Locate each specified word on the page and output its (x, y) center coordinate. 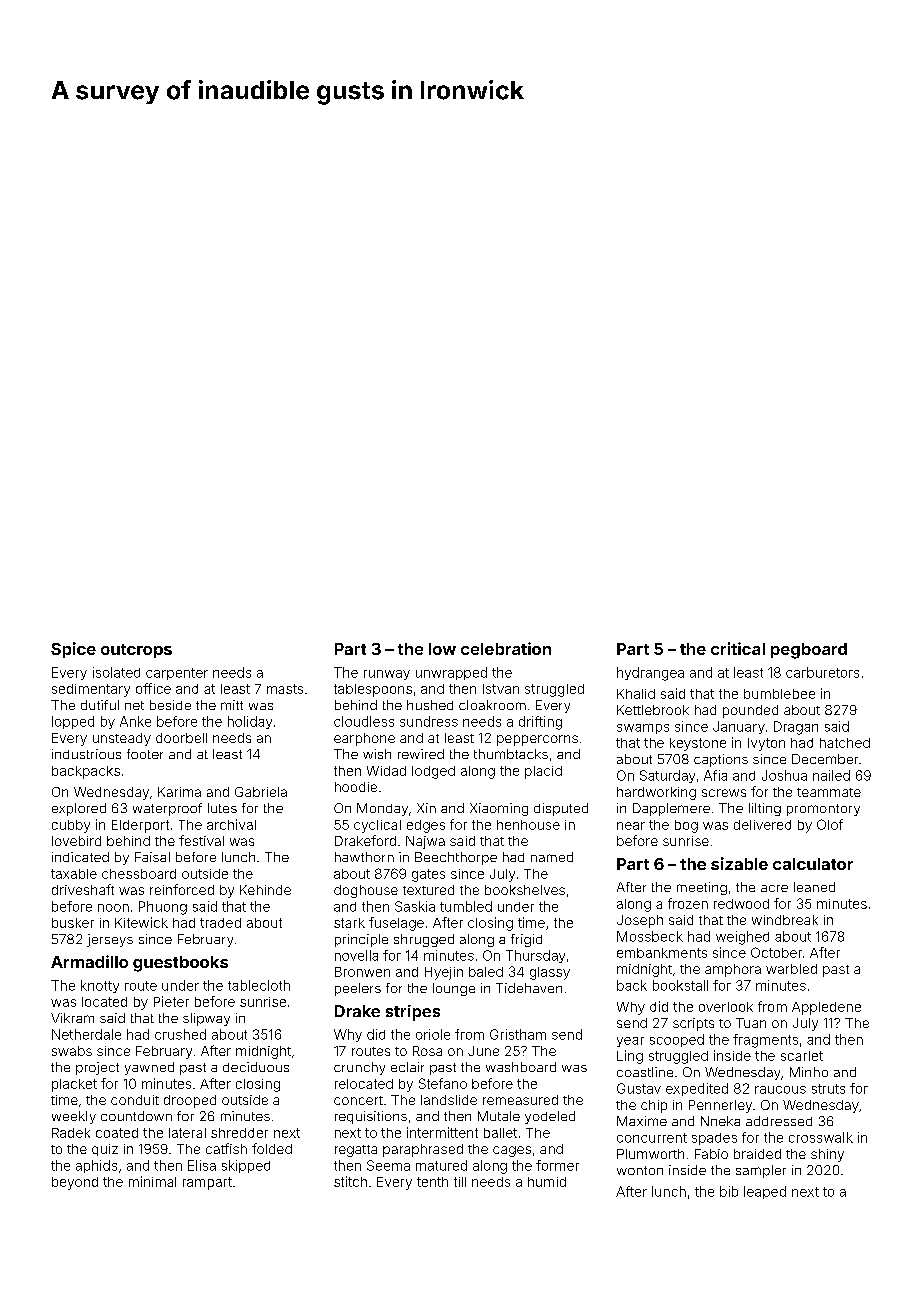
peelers (358, 989)
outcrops (136, 651)
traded (220, 923)
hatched (845, 743)
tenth (432, 1182)
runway (387, 675)
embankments (662, 953)
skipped (246, 1166)
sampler (761, 1171)
